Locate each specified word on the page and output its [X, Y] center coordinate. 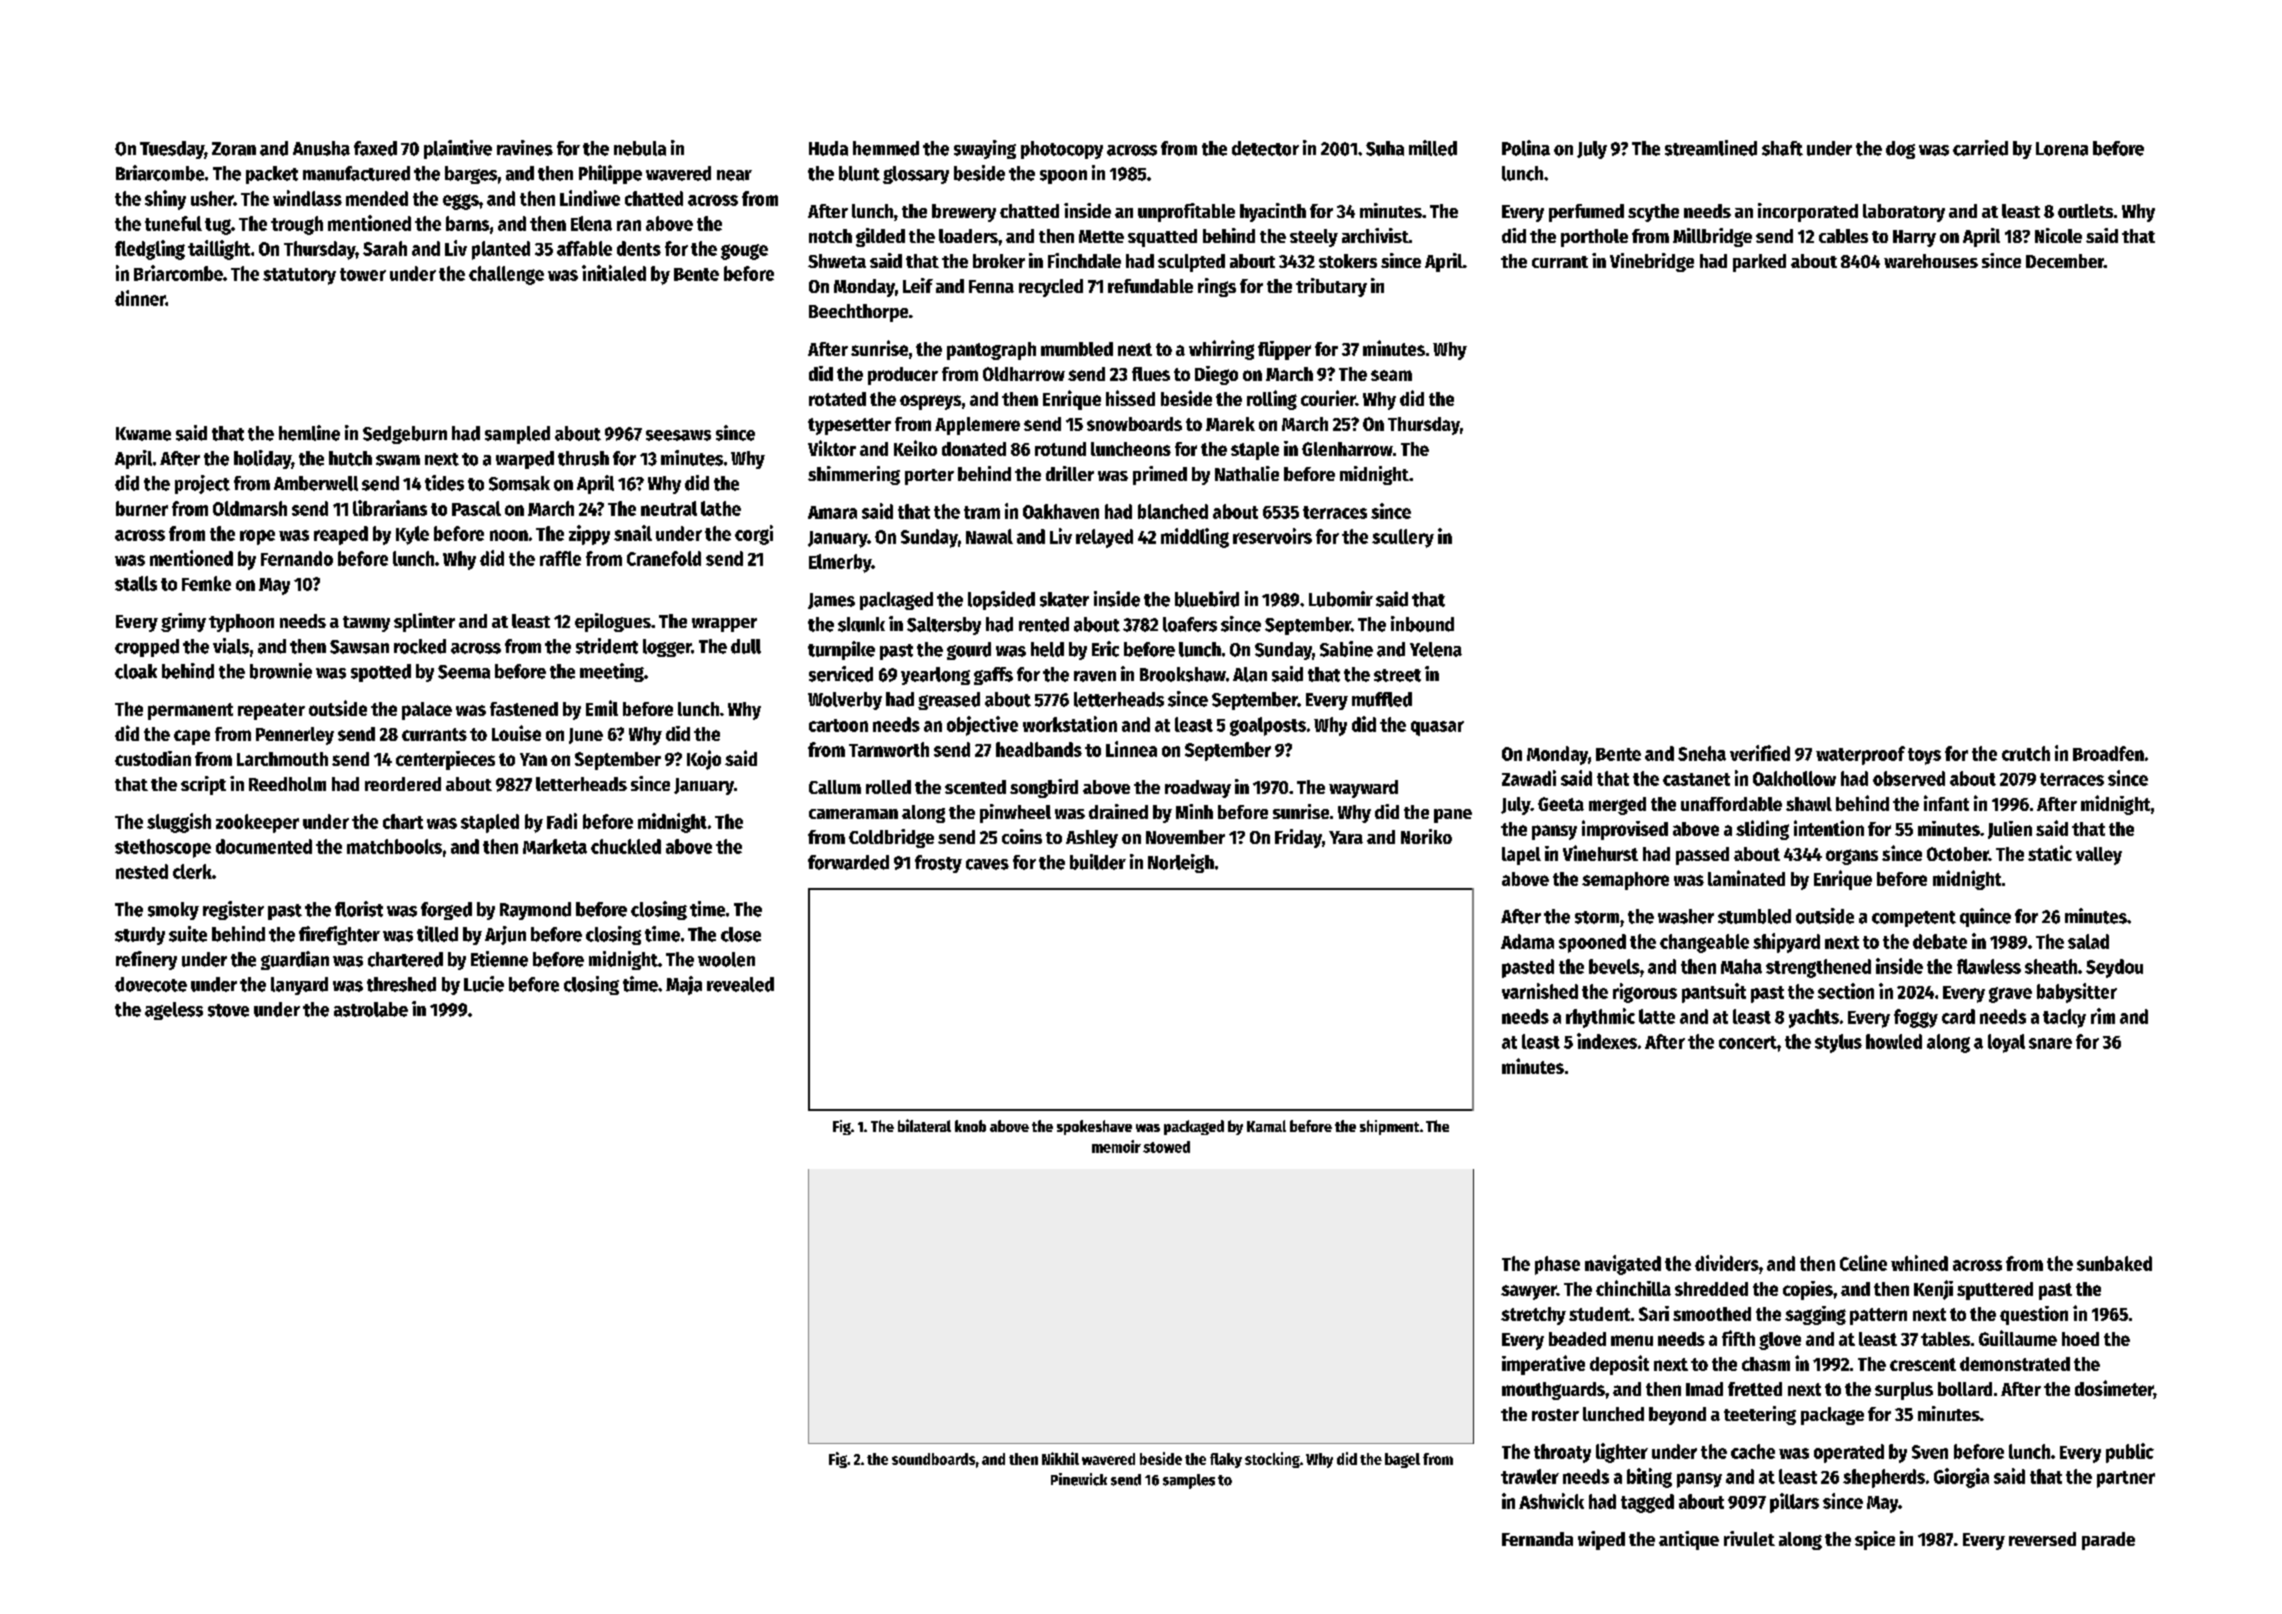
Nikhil [1060, 1458]
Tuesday [172, 150]
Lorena [2062, 149]
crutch [2026, 753]
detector [1265, 148]
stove [228, 1010]
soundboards [933, 1459]
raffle [560, 558]
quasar [1437, 728]
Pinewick [1079, 1479]
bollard [1965, 1389]
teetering [1760, 1415]
